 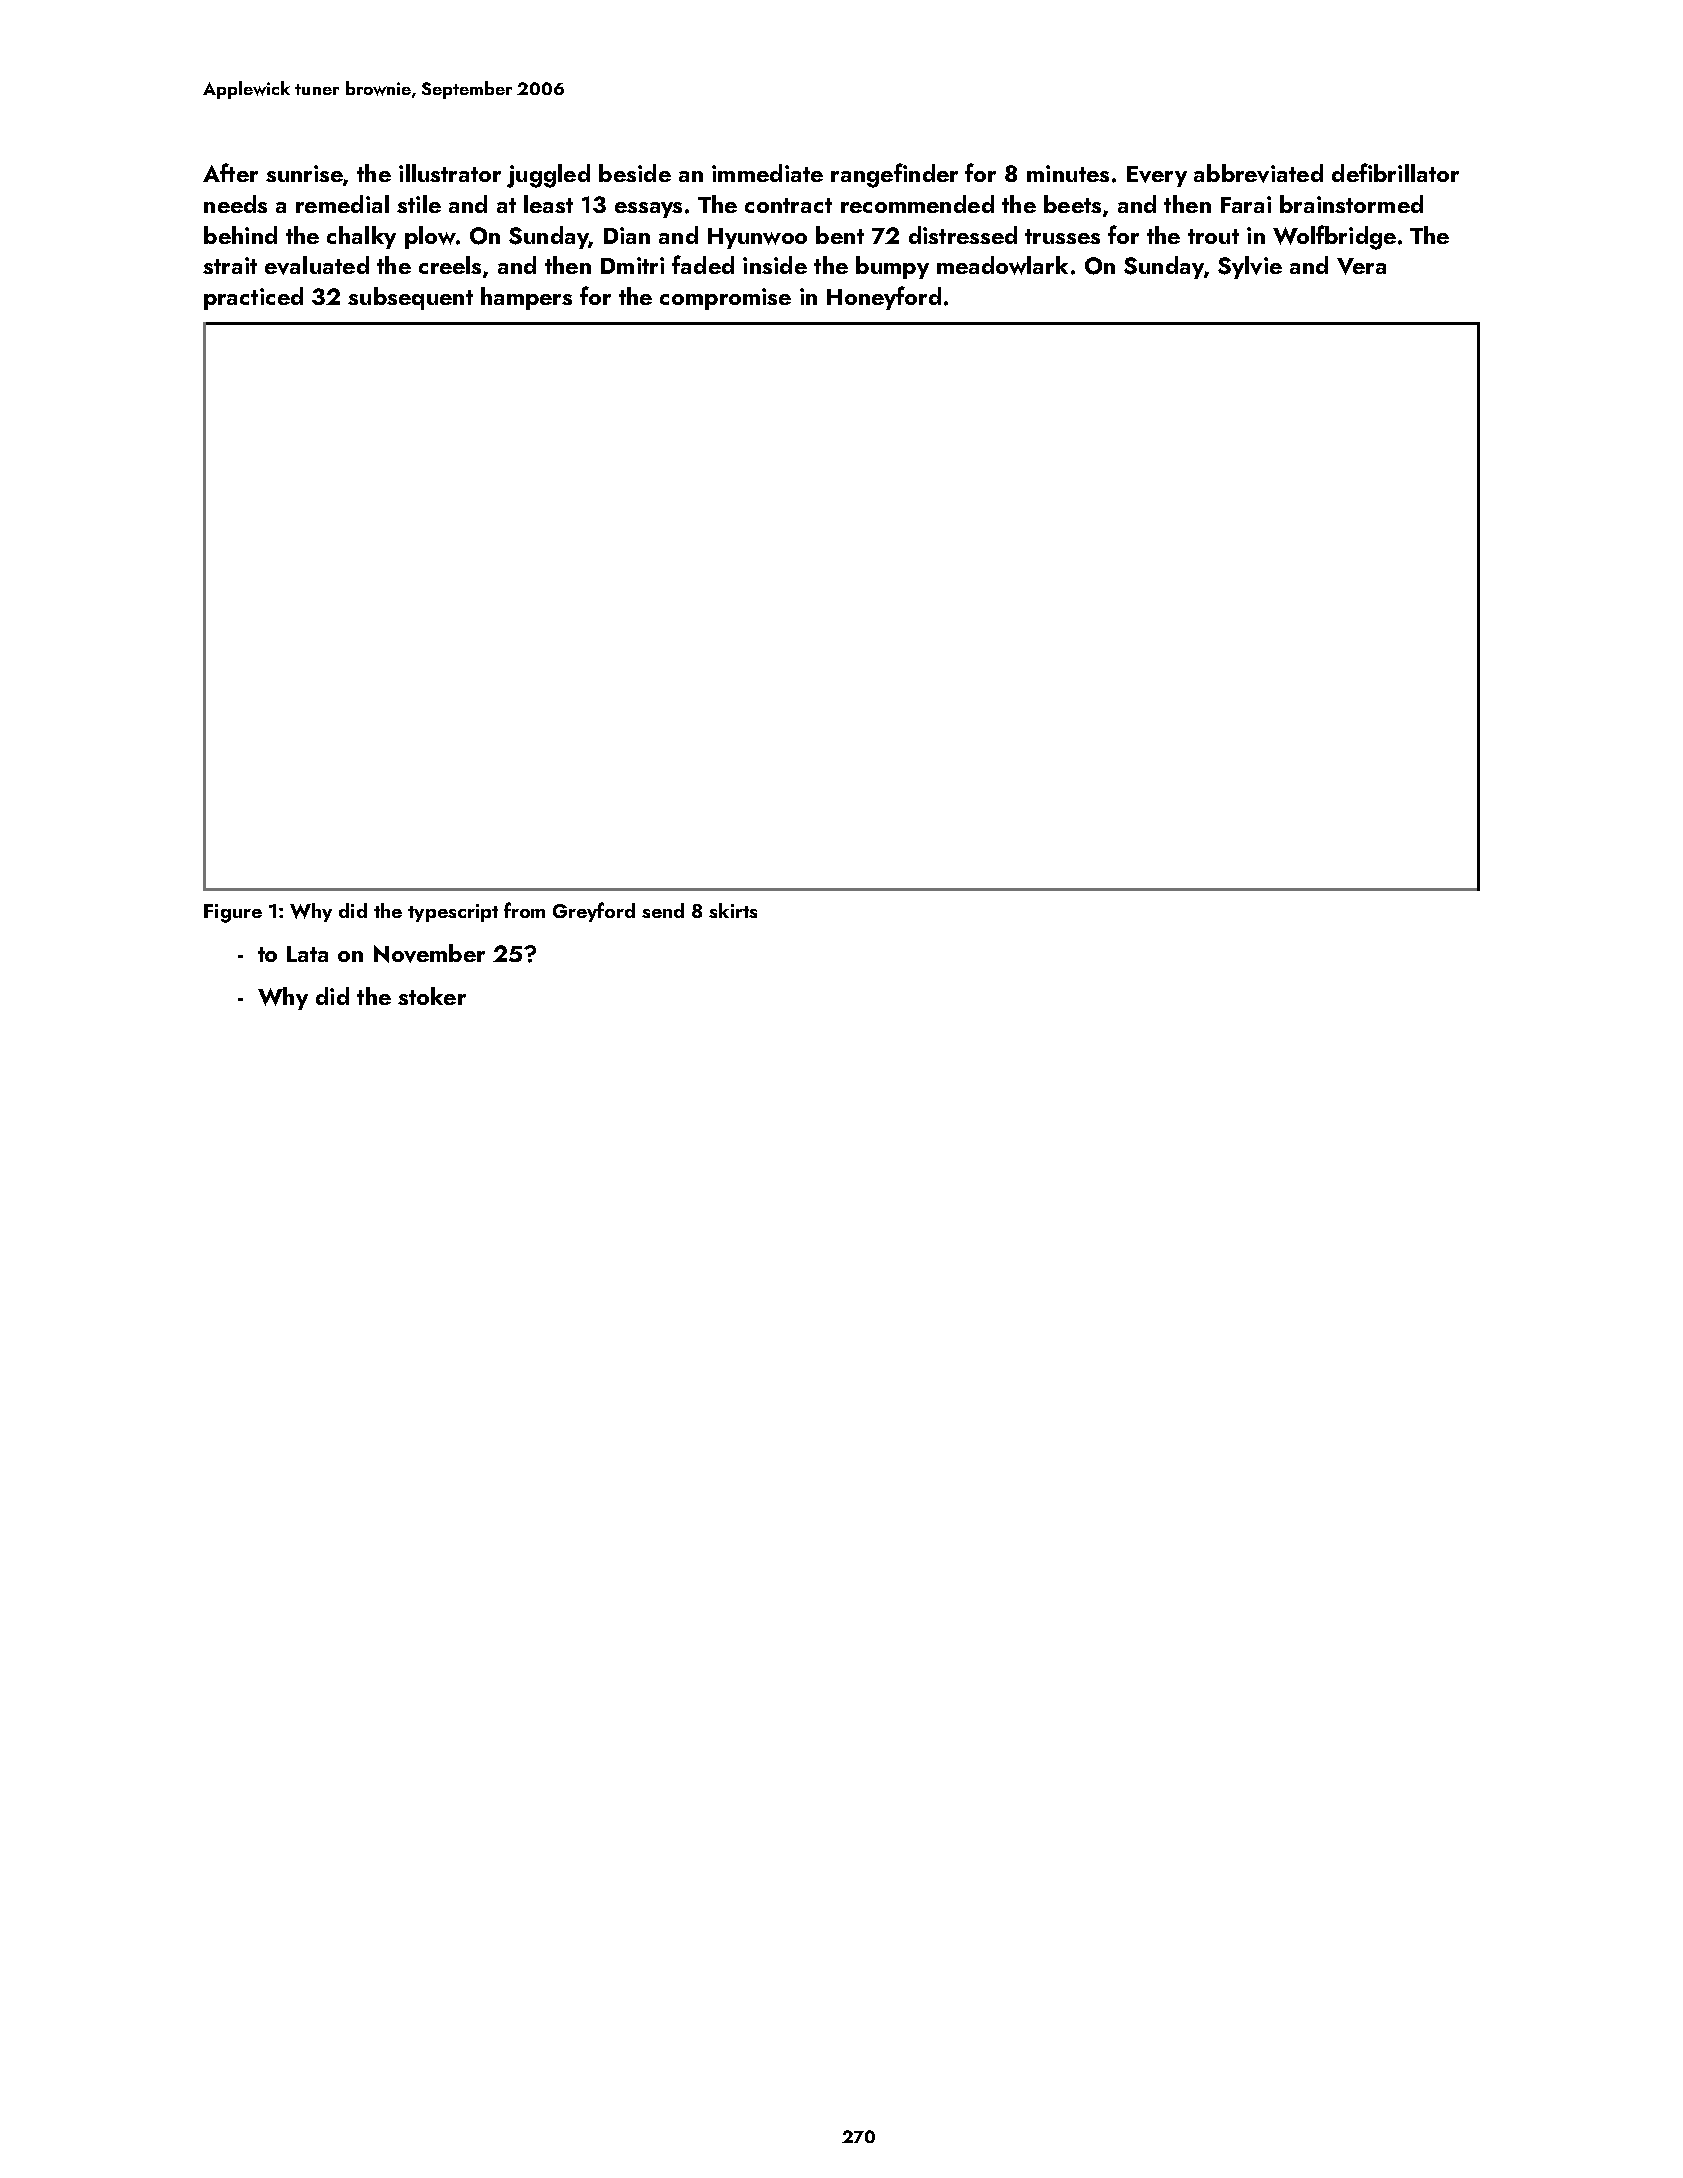 What do you see at coordinates (594, 912) in the image?
I see `Greyford` at bounding box center [594, 912].
